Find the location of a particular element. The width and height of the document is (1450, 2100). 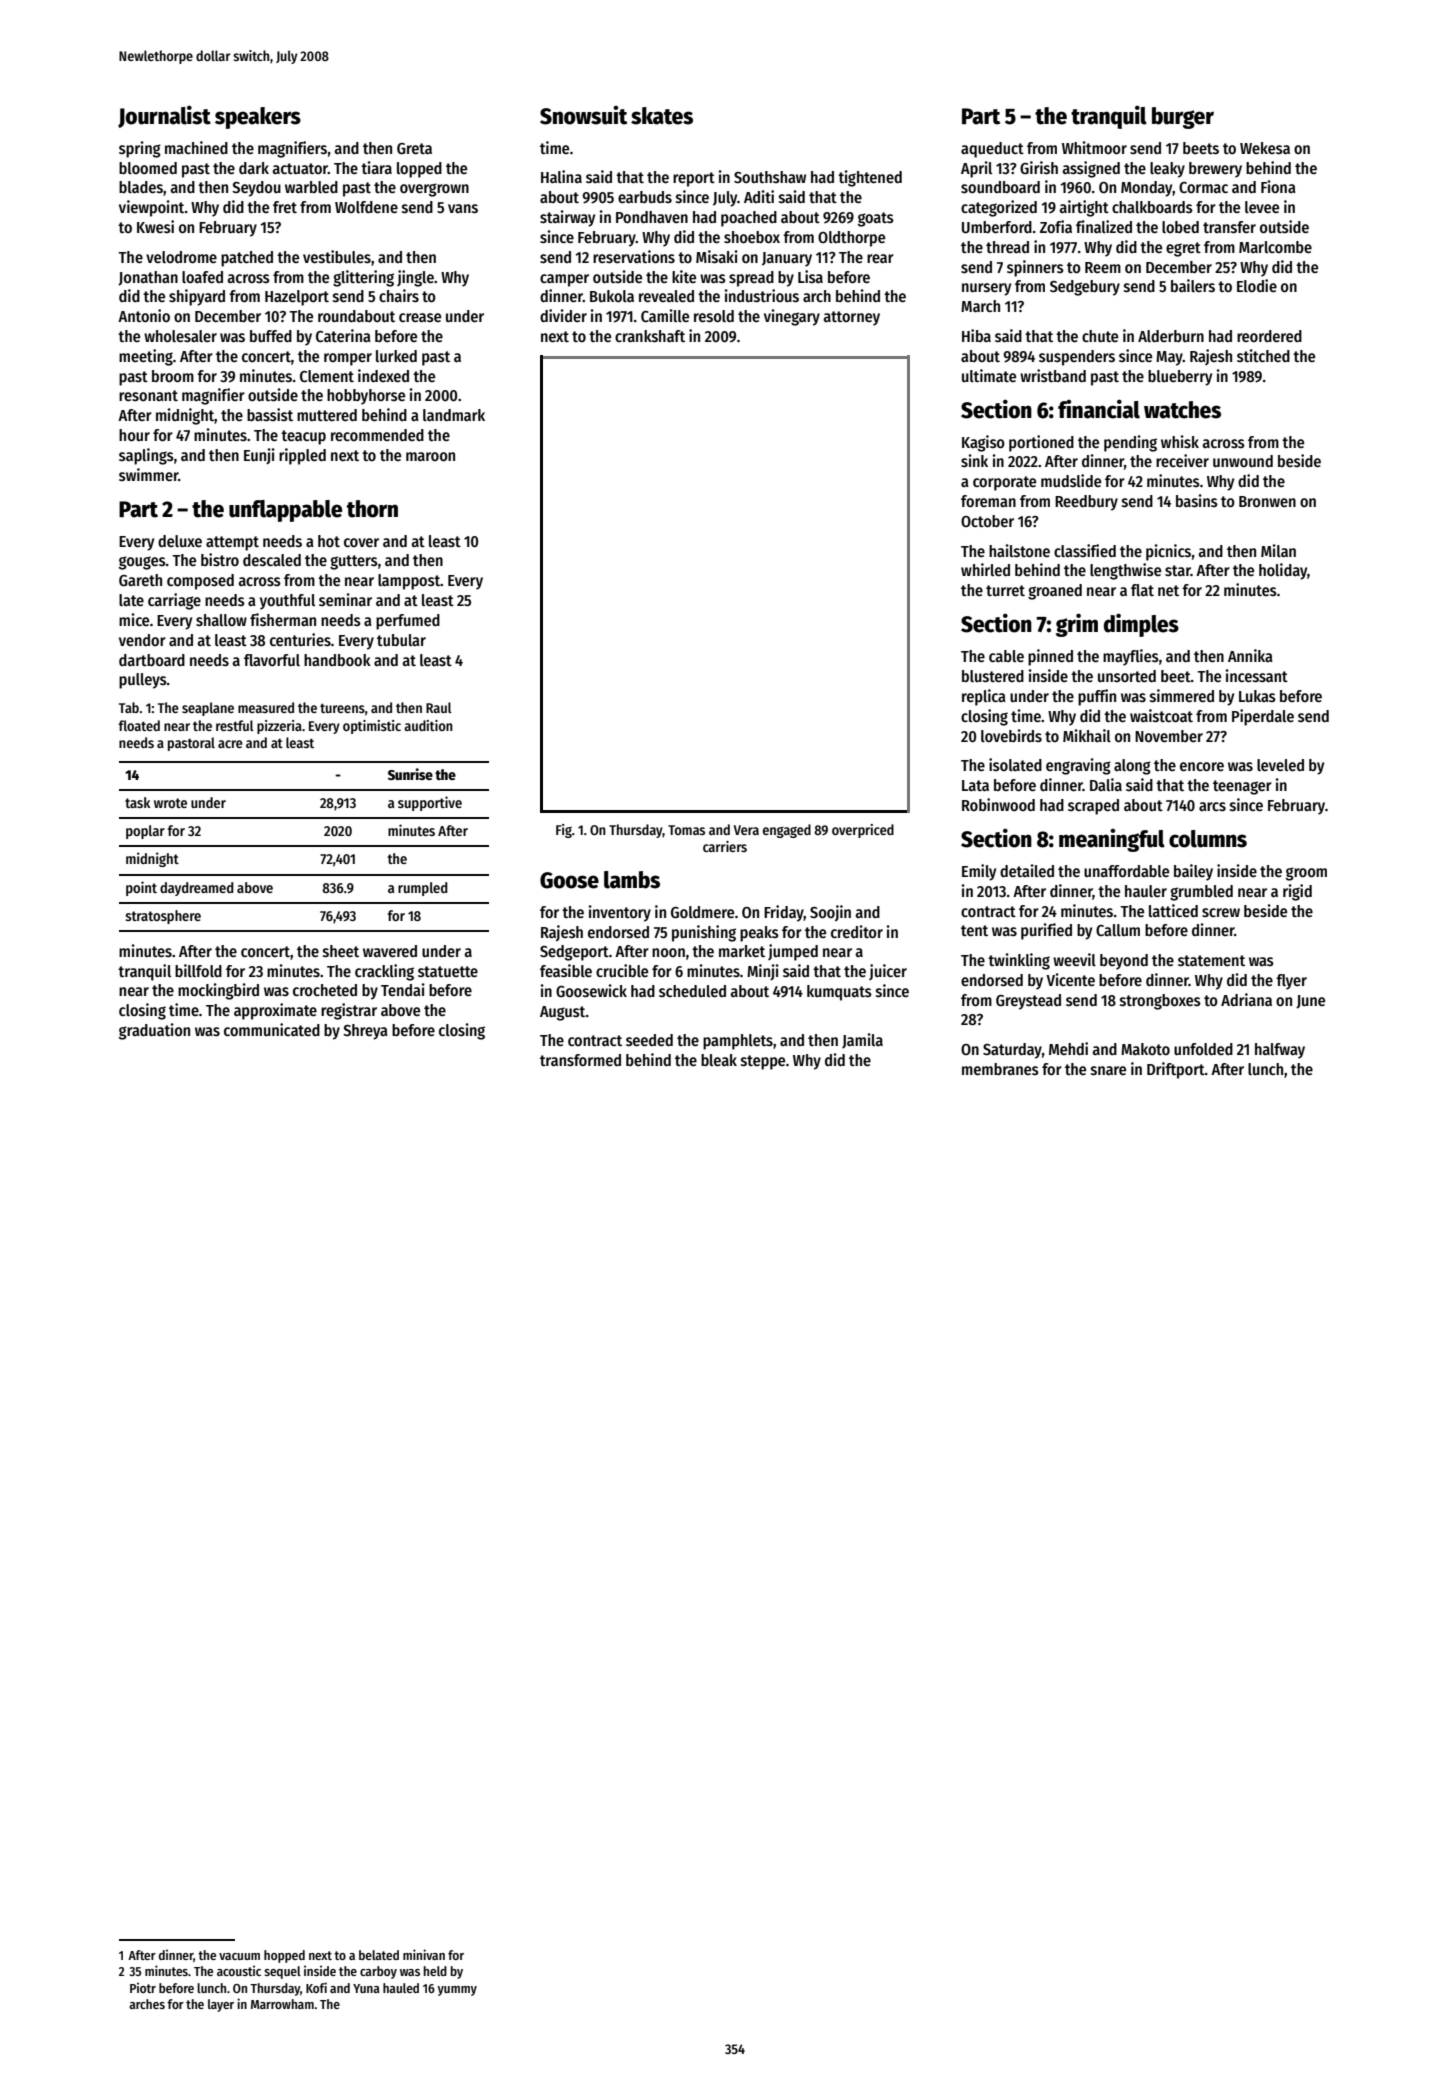

membranes is located at coordinates (1000, 1069).
